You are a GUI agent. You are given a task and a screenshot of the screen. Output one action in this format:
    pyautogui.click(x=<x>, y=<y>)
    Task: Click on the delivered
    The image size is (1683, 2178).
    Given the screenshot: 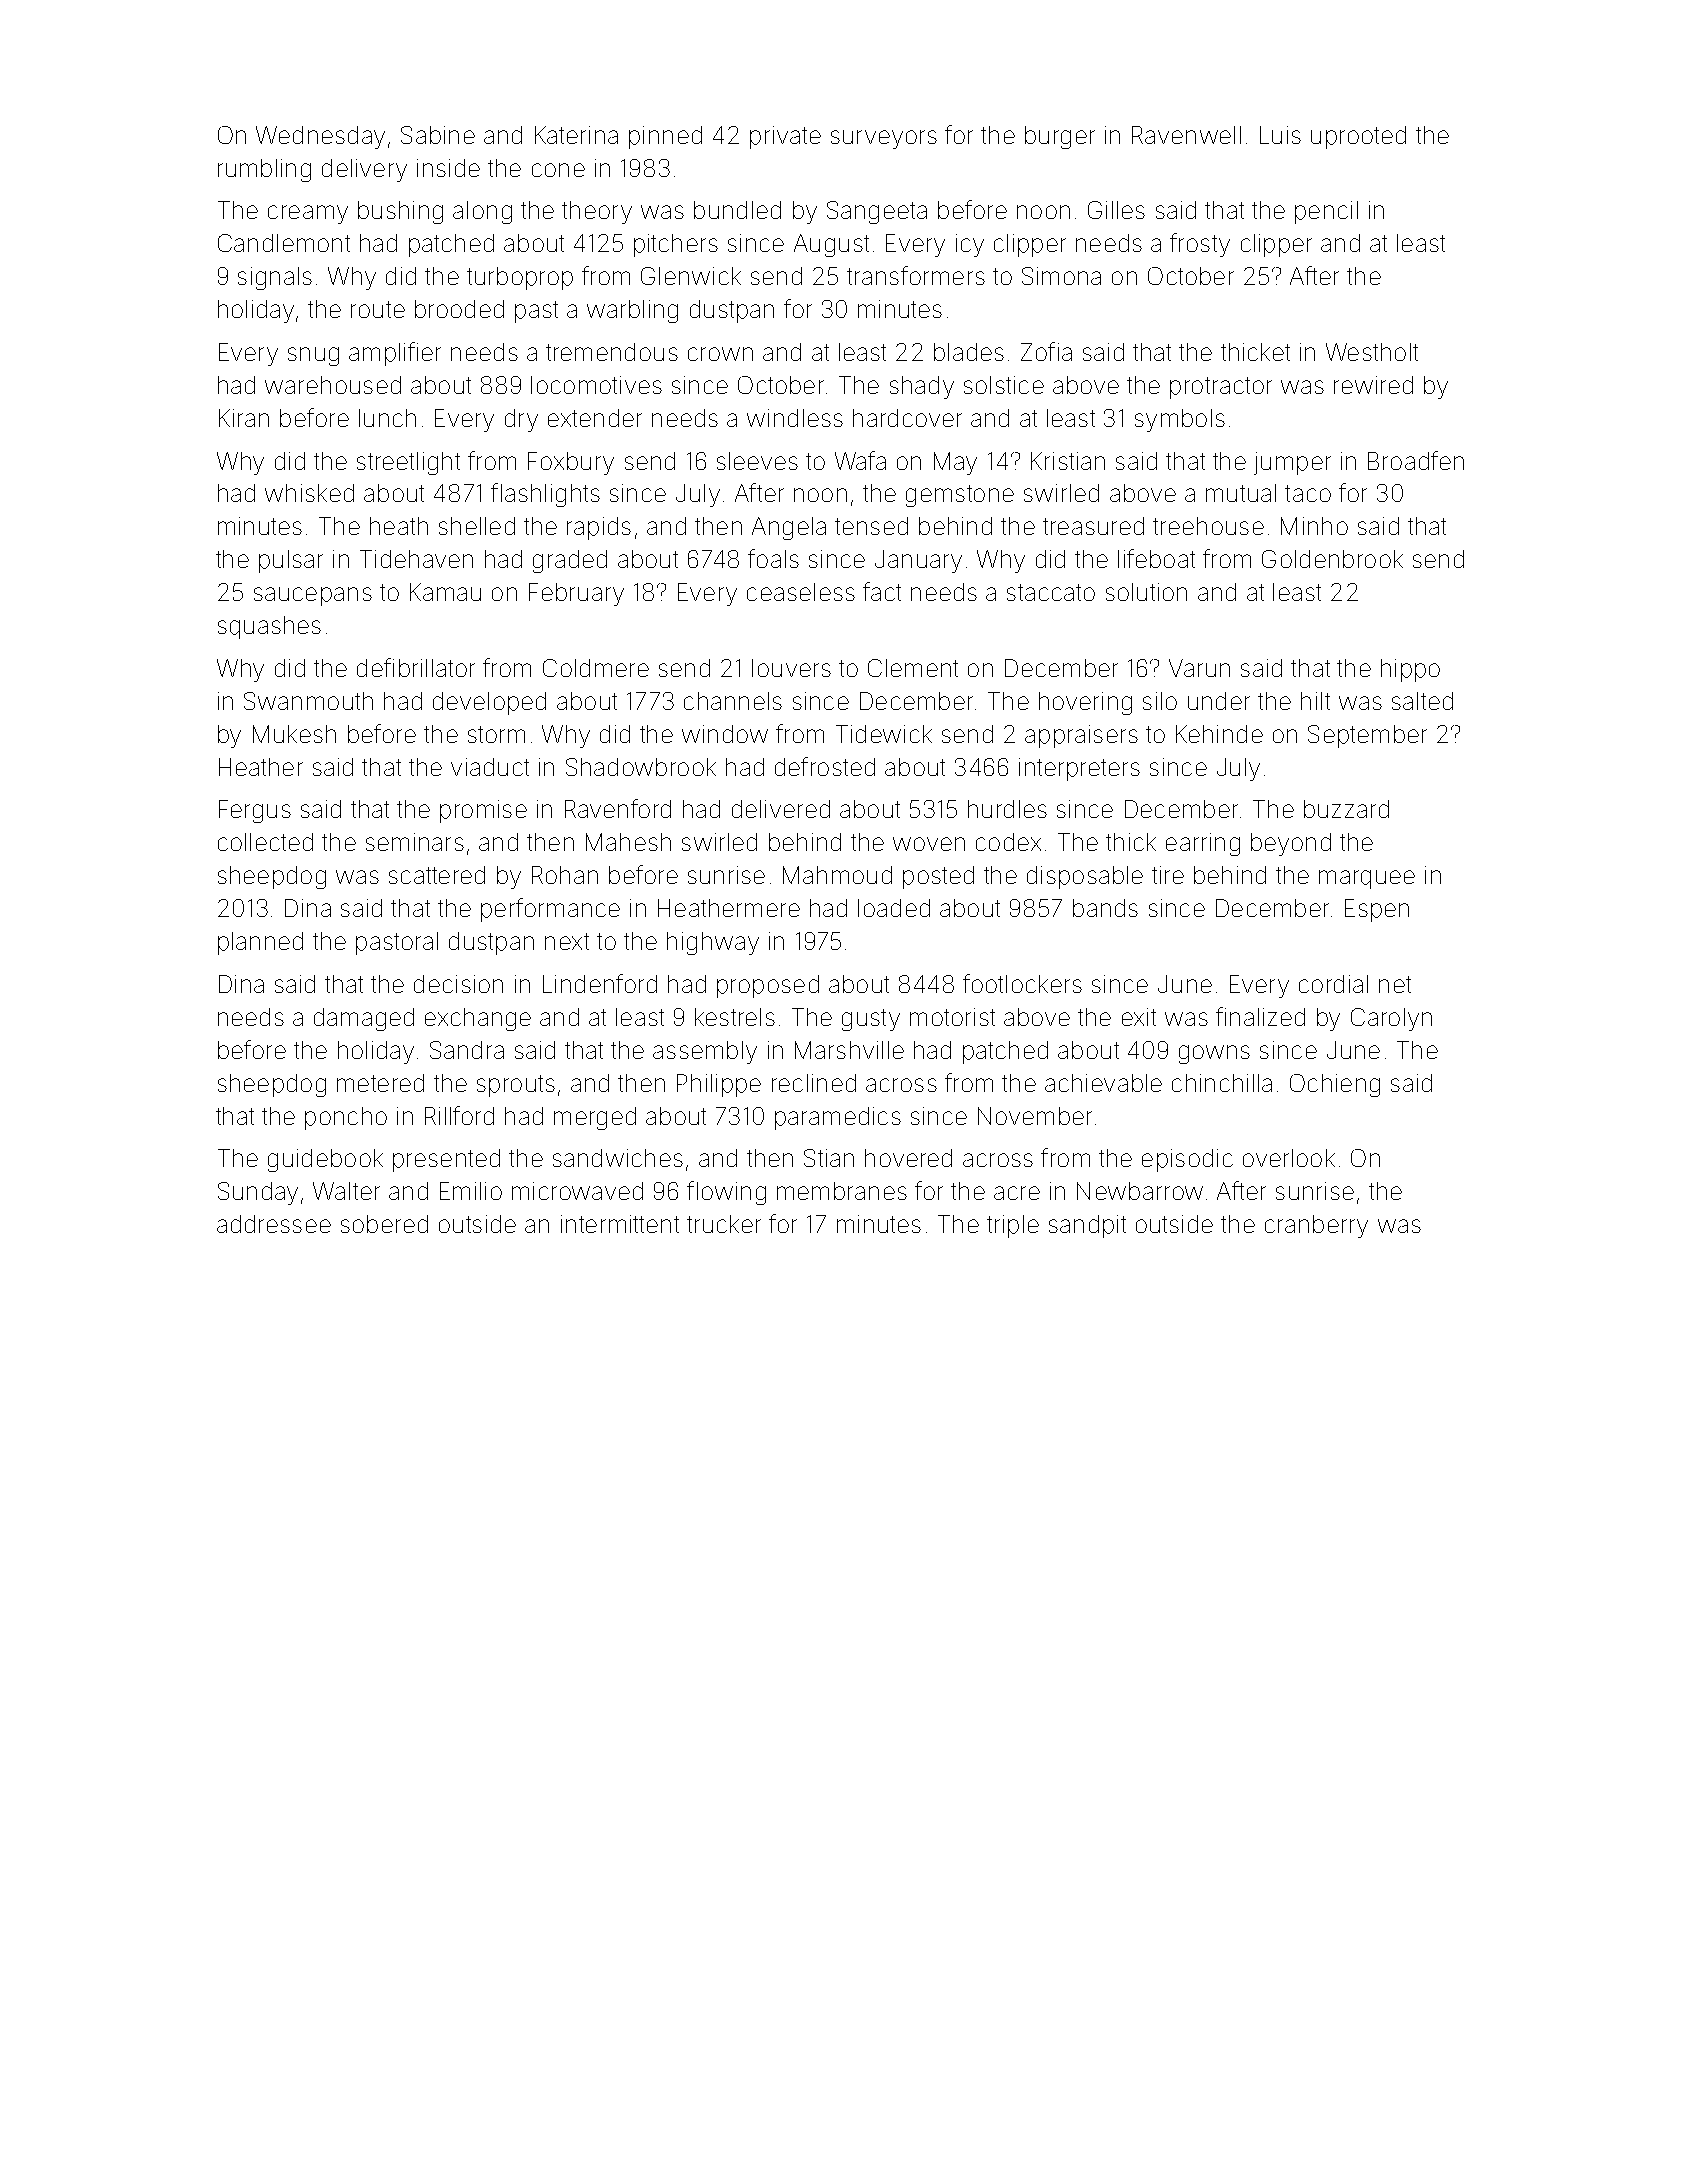 What is the action you would take?
    pyautogui.click(x=781, y=809)
